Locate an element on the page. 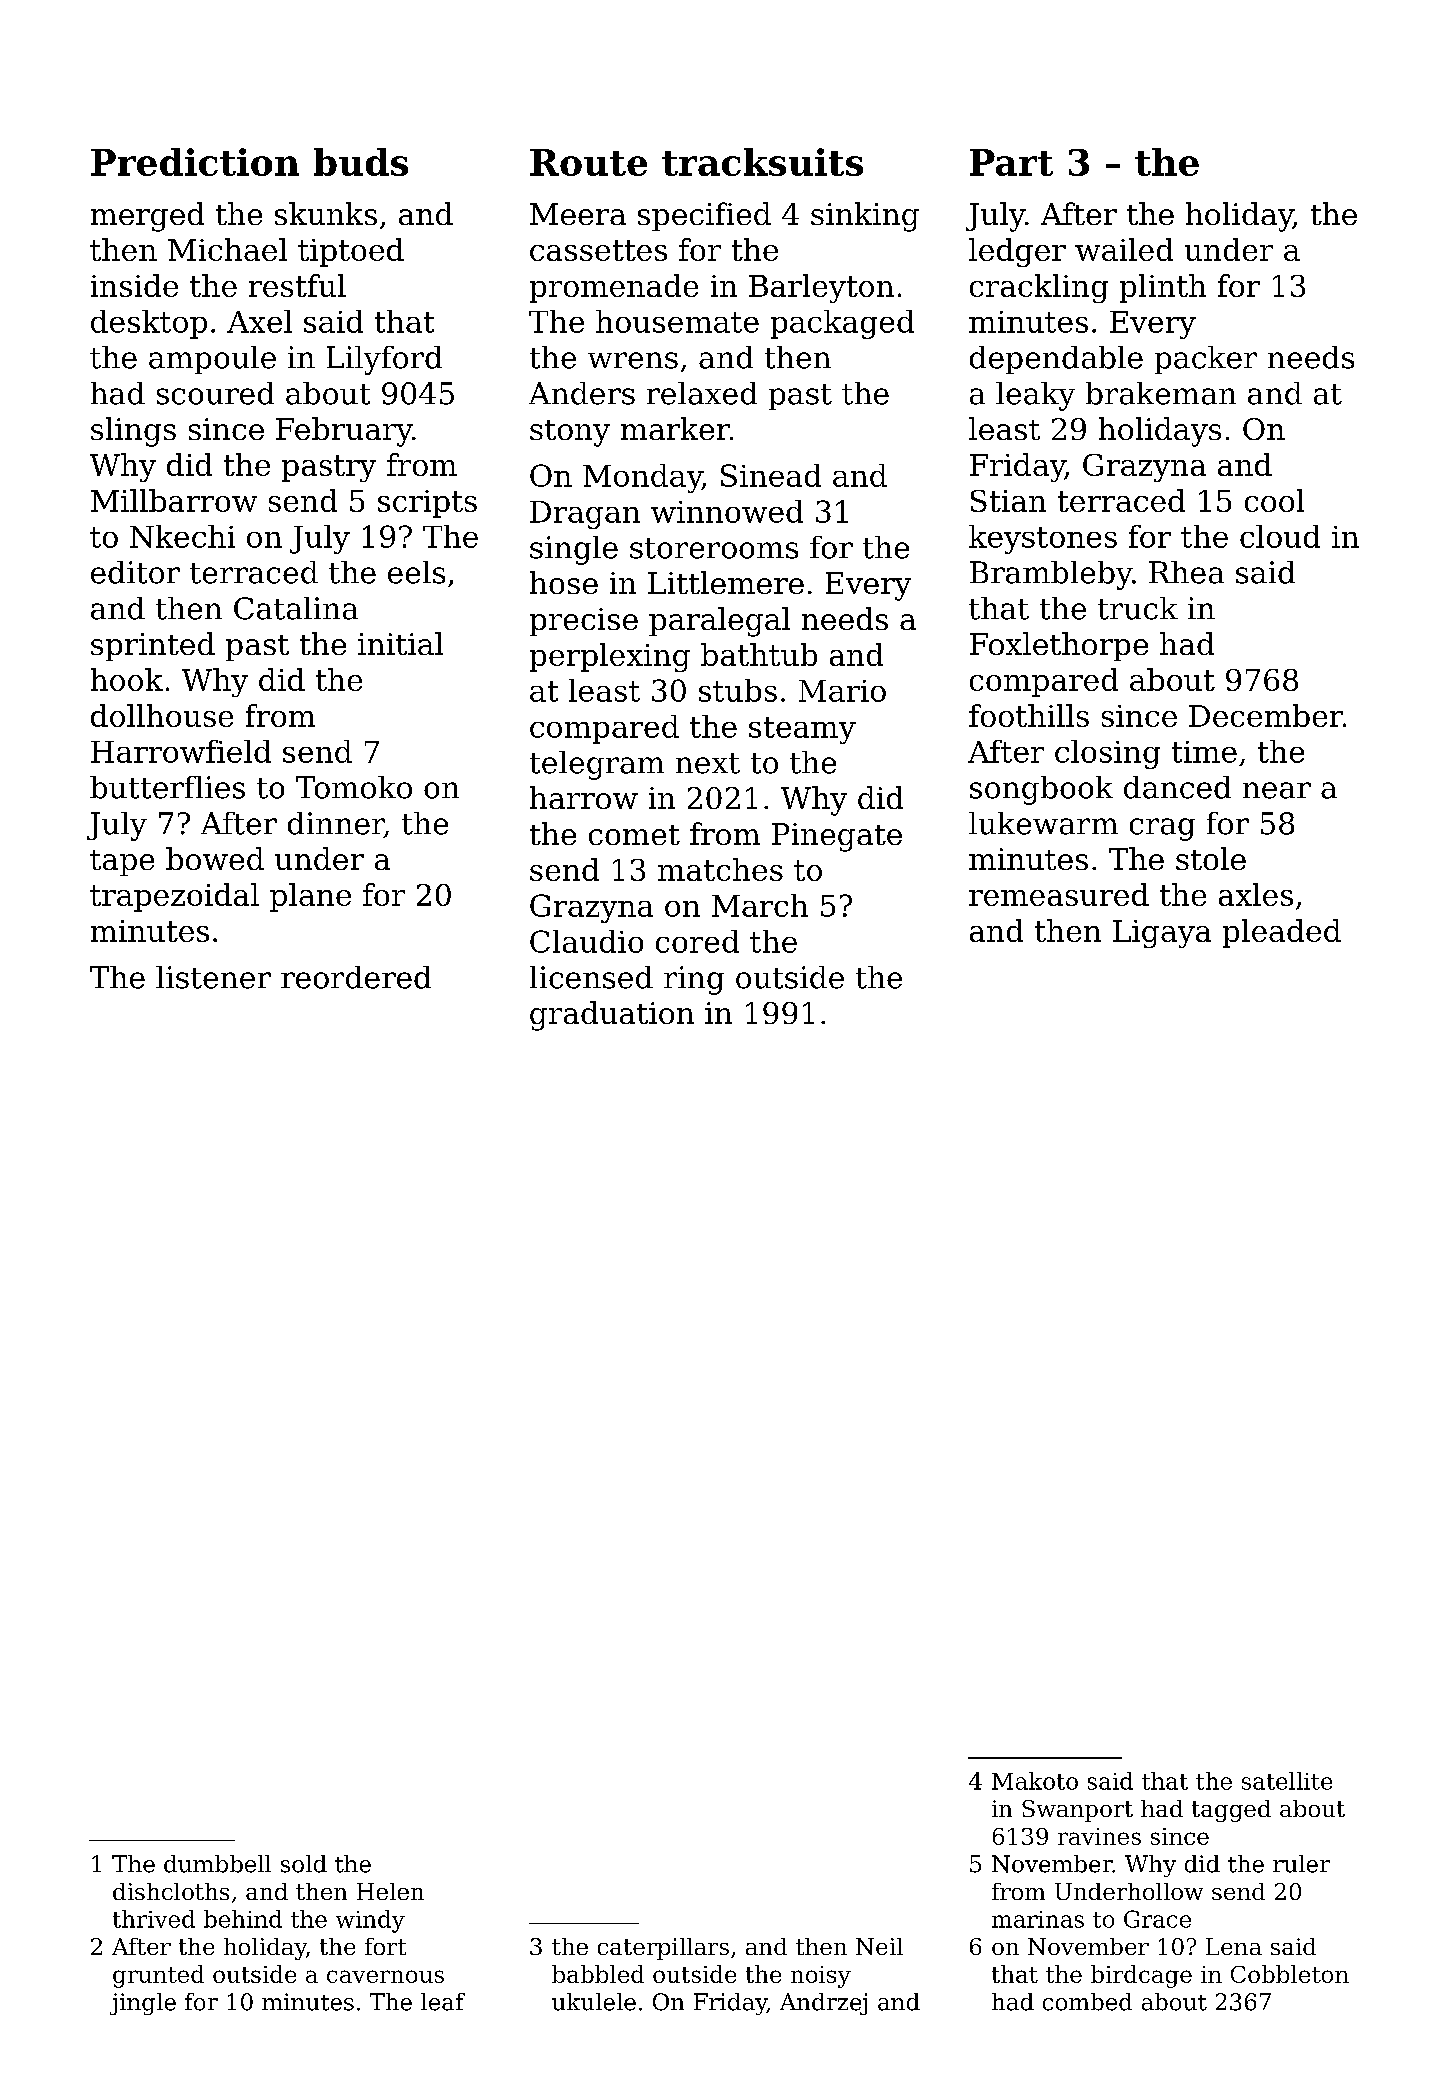  Part is located at coordinates (1011, 162).
